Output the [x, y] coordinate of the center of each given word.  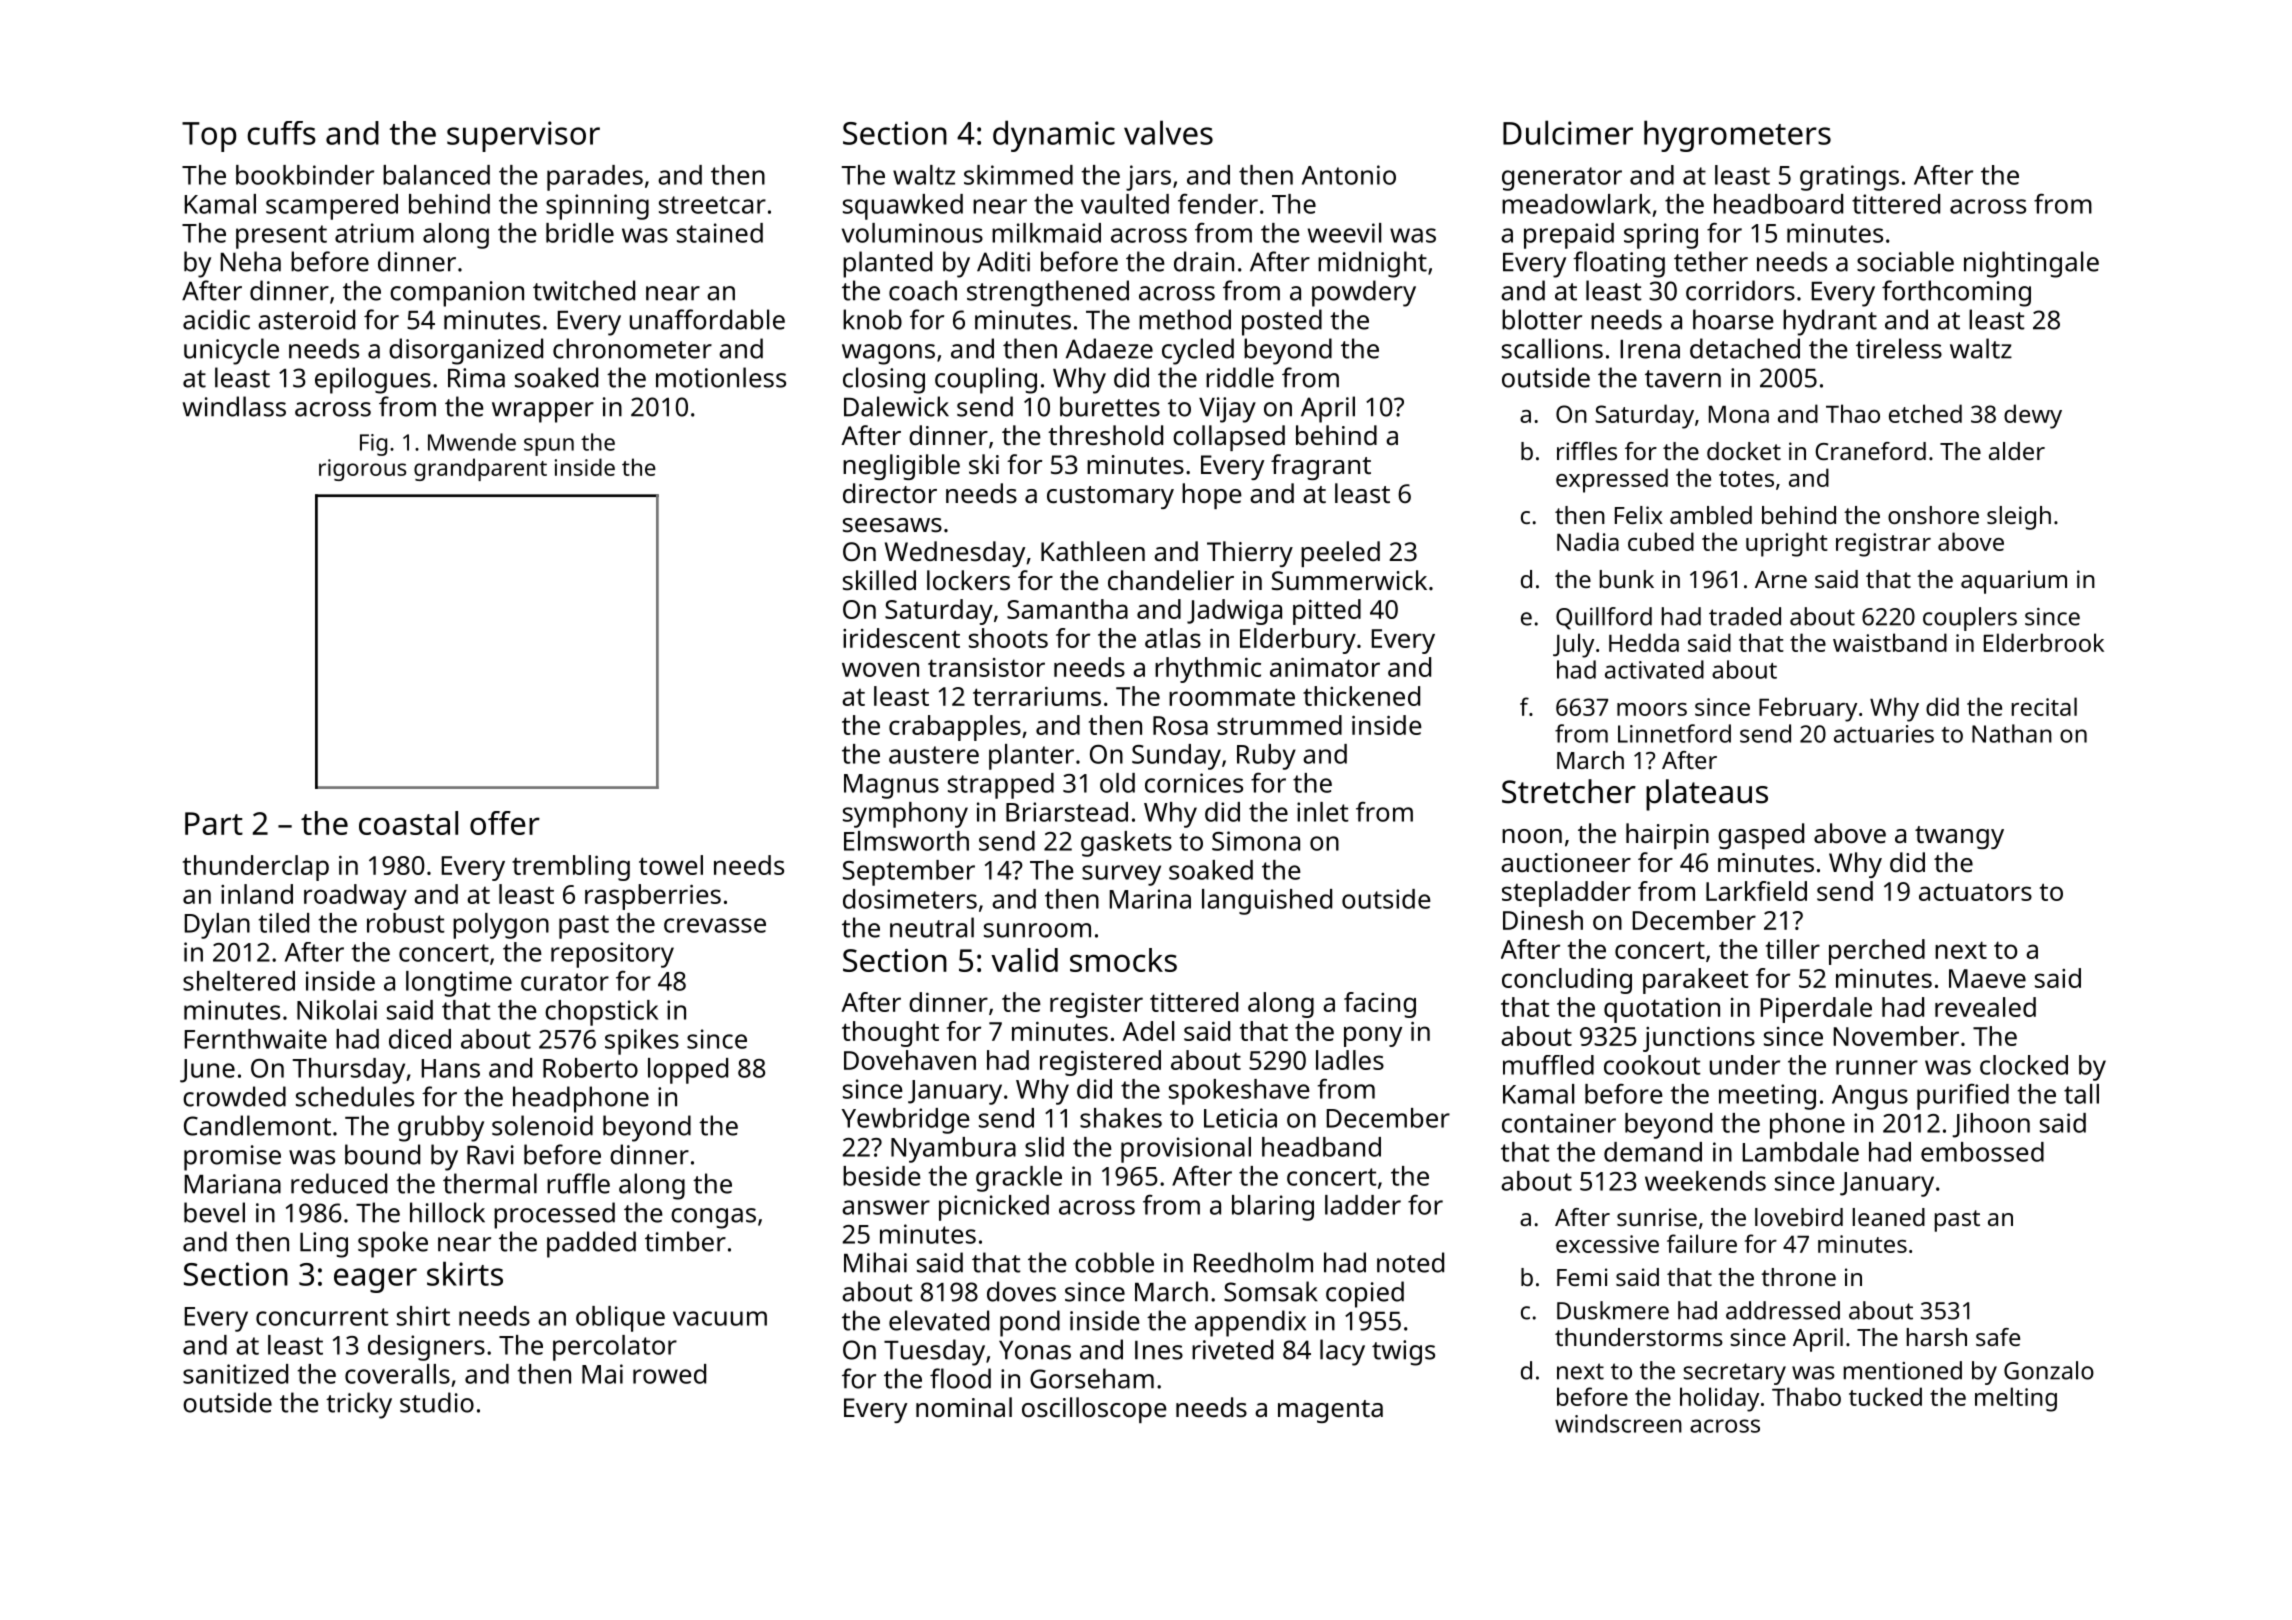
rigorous [362, 470]
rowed [669, 1374]
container [1559, 1123]
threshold [1105, 435]
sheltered [239, 981]
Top [209, 137]
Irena [1650, 349]
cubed [1661, 541]
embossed [1982, 1152]
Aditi [1003, 261]
